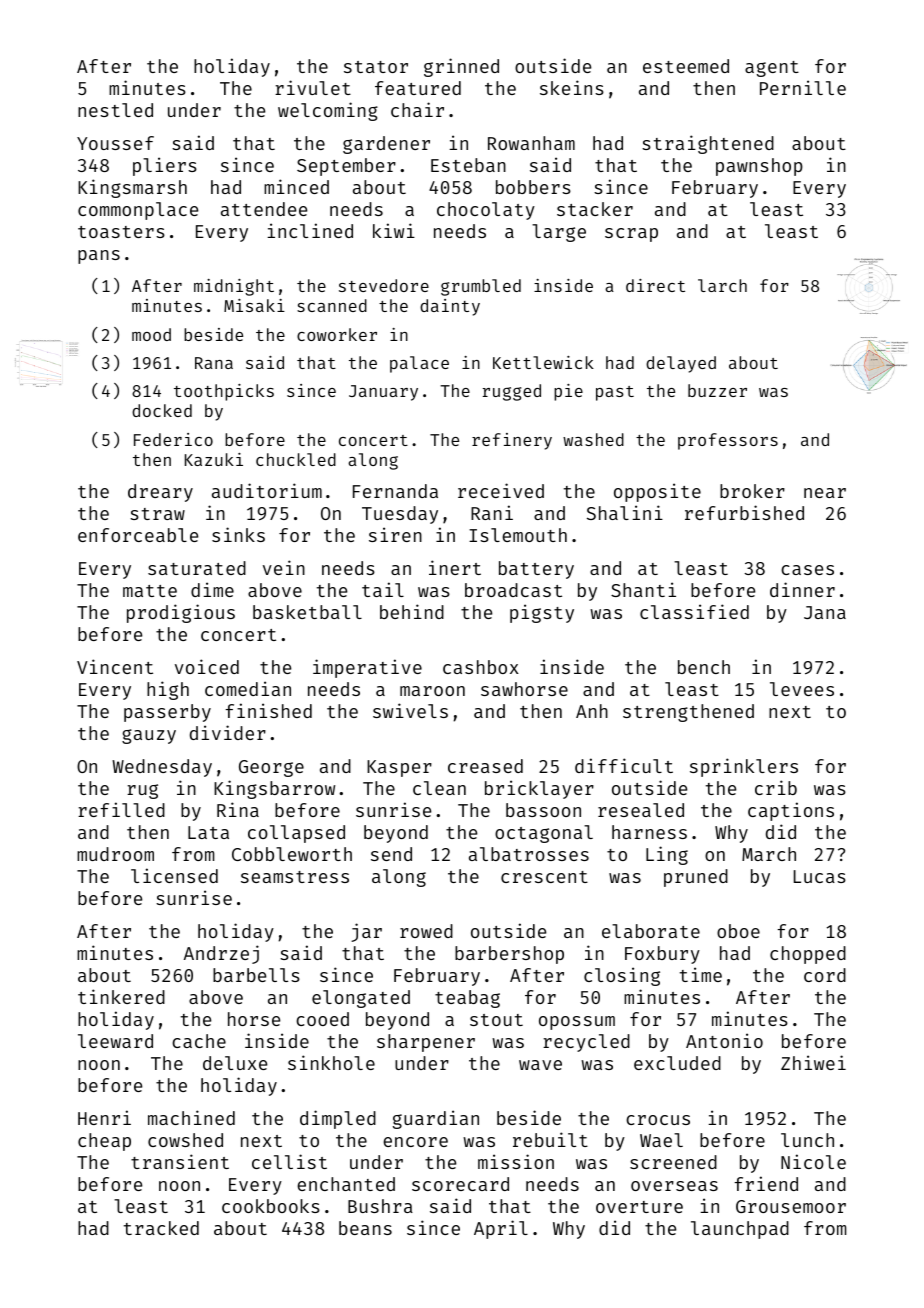  What do you see at coordinates (461, 67) in the screenshot?
I see `grinned` at bounding box center [461, 67].
